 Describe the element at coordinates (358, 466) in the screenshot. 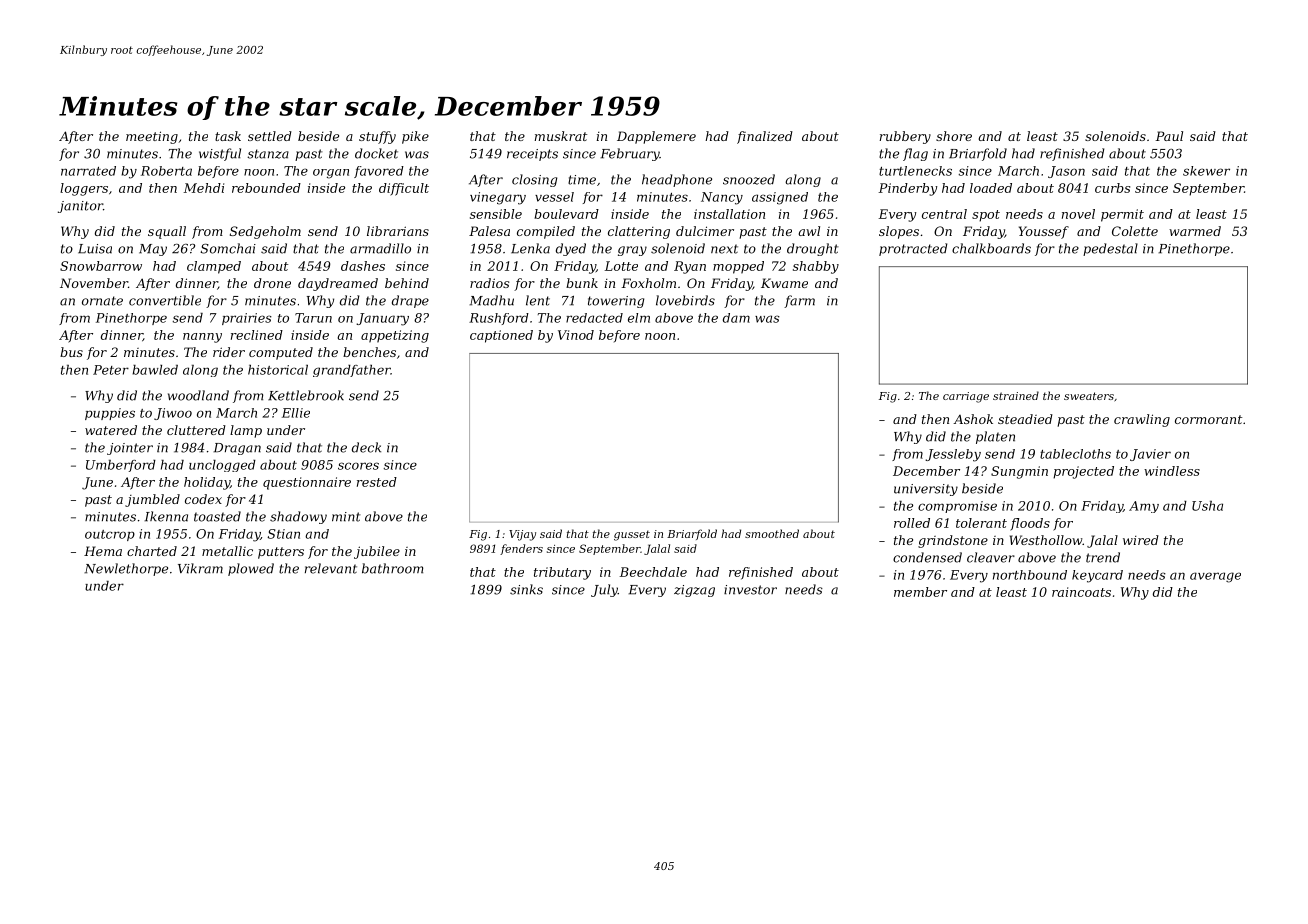

I see `scores` at that location.
